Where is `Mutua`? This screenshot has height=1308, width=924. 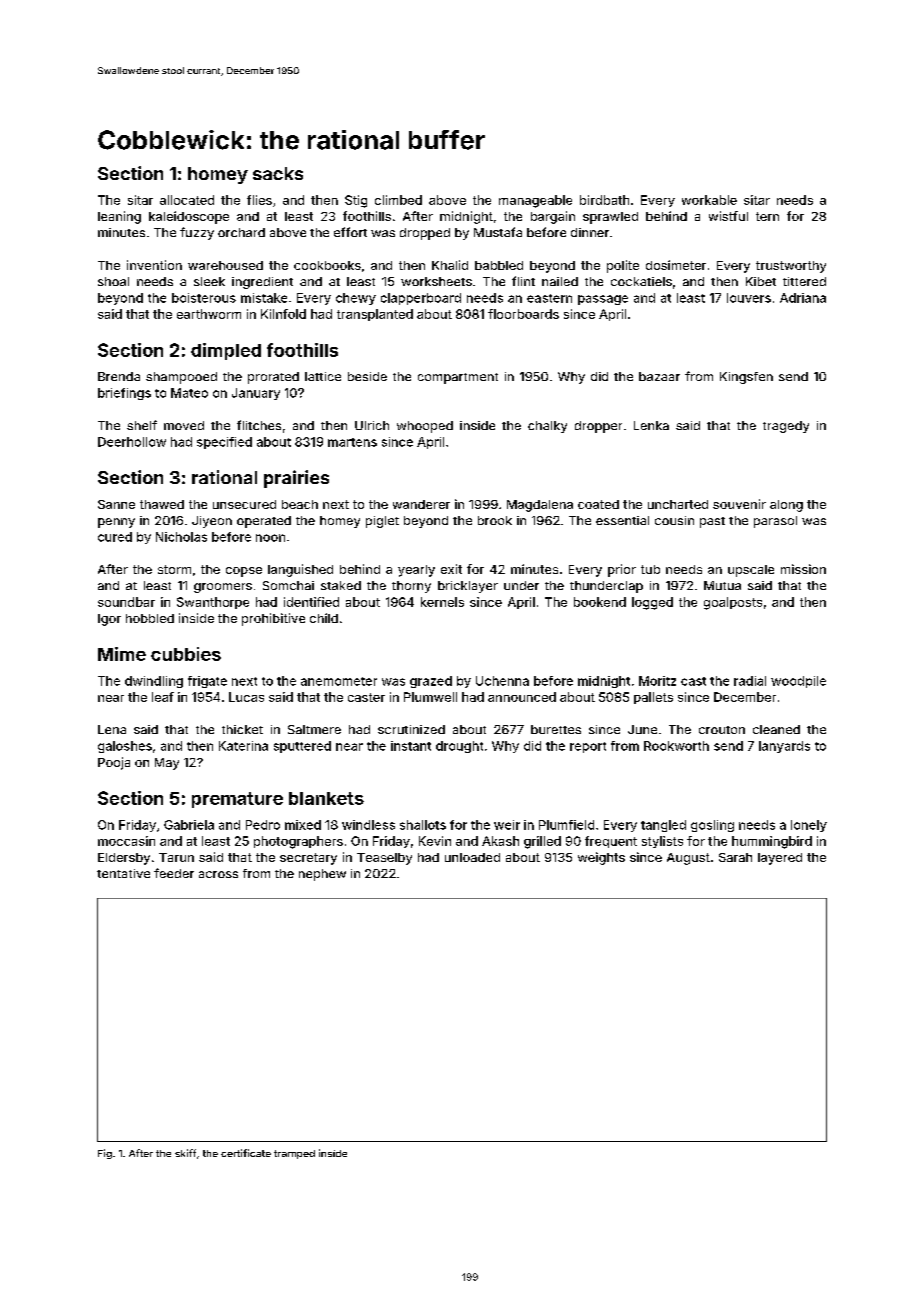
Mutua is located at coordinates (722, 585).
